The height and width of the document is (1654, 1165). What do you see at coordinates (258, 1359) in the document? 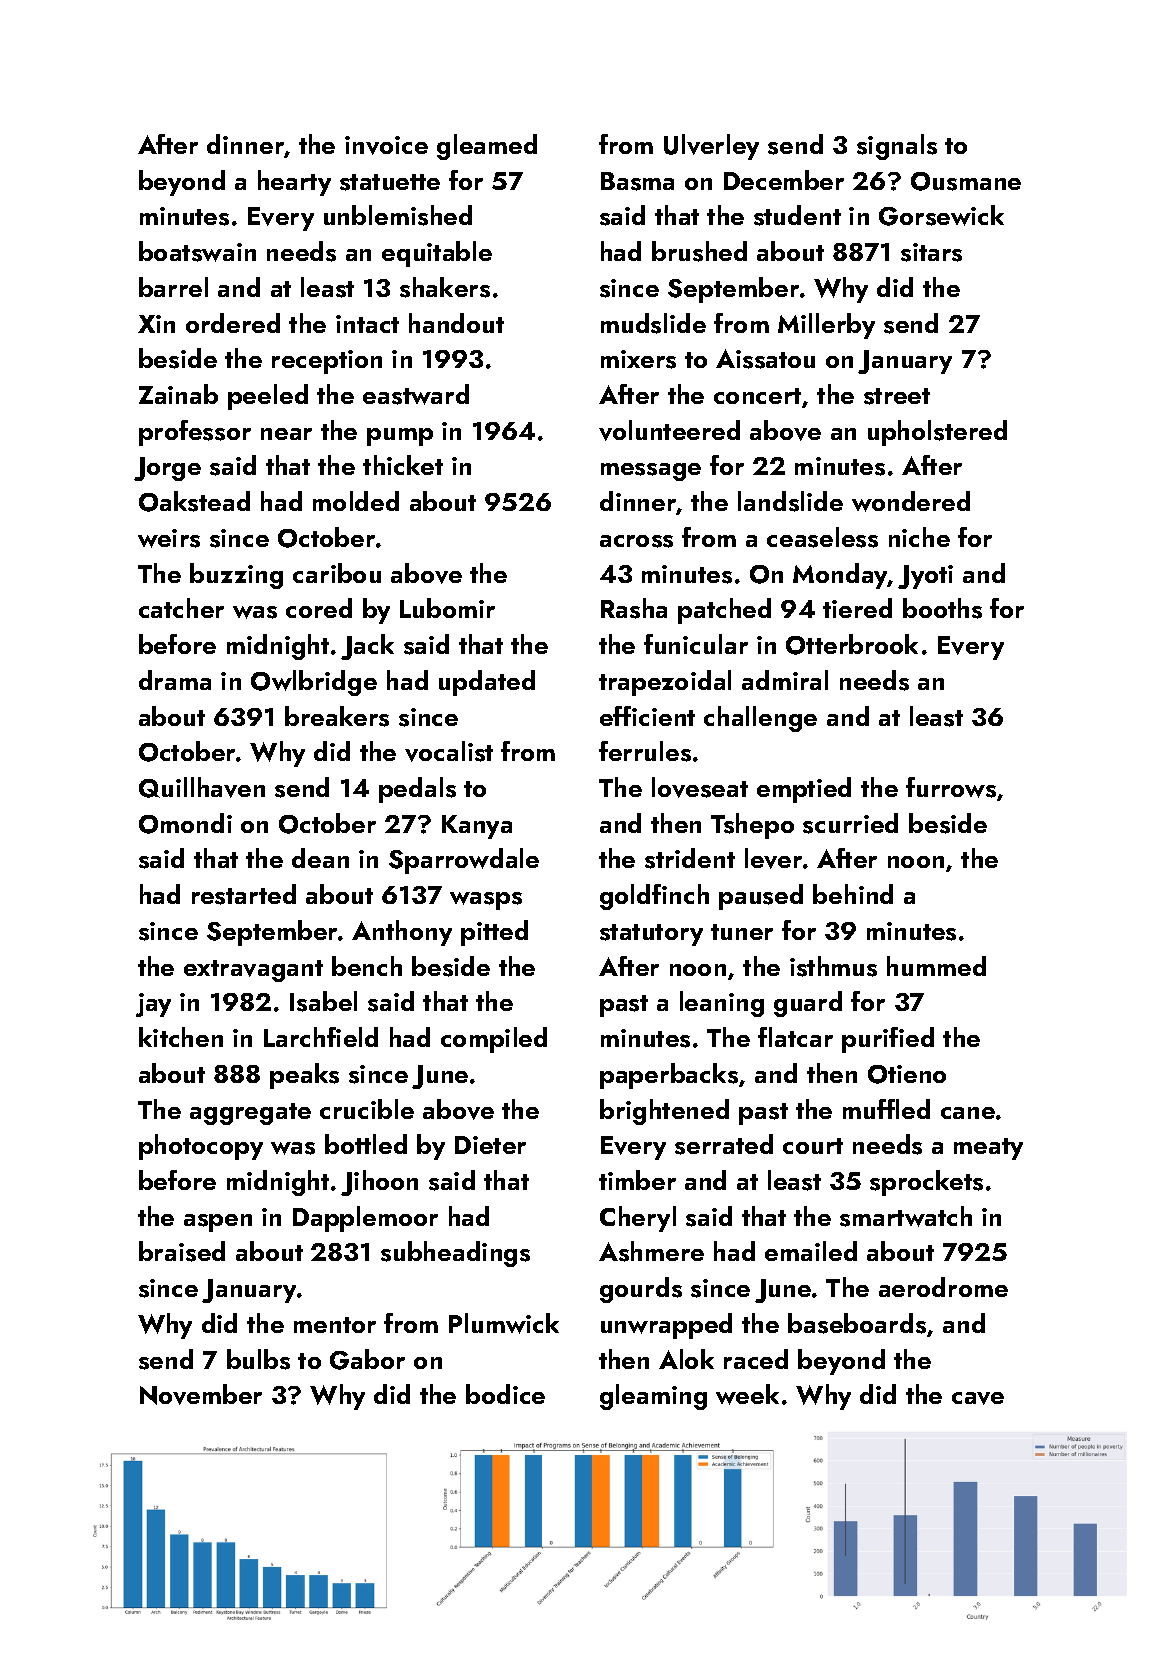
I see `bulbs` at bounding box center [258, 1359].
